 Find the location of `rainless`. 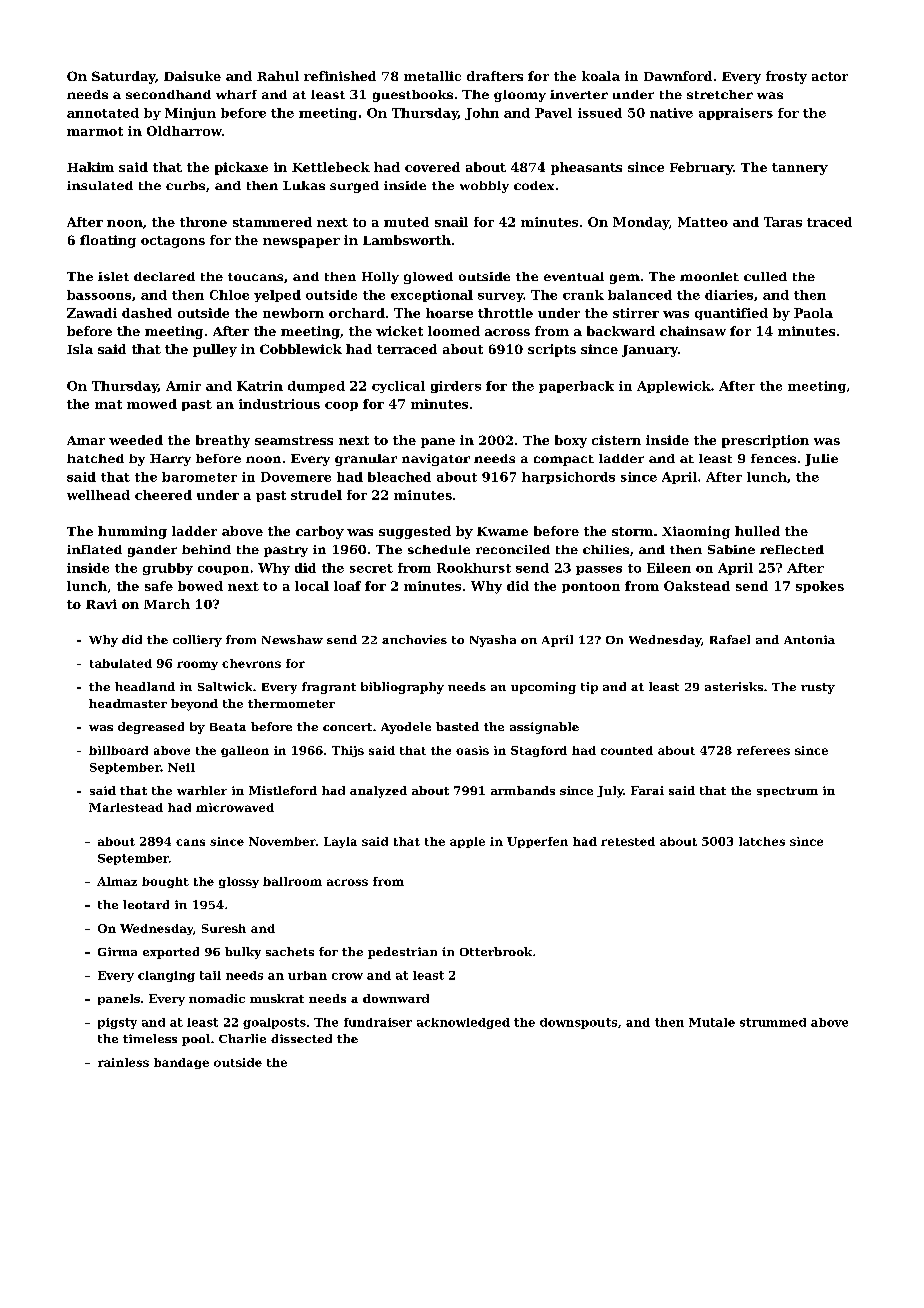

rainless is located at coordinates (123, 1062).
